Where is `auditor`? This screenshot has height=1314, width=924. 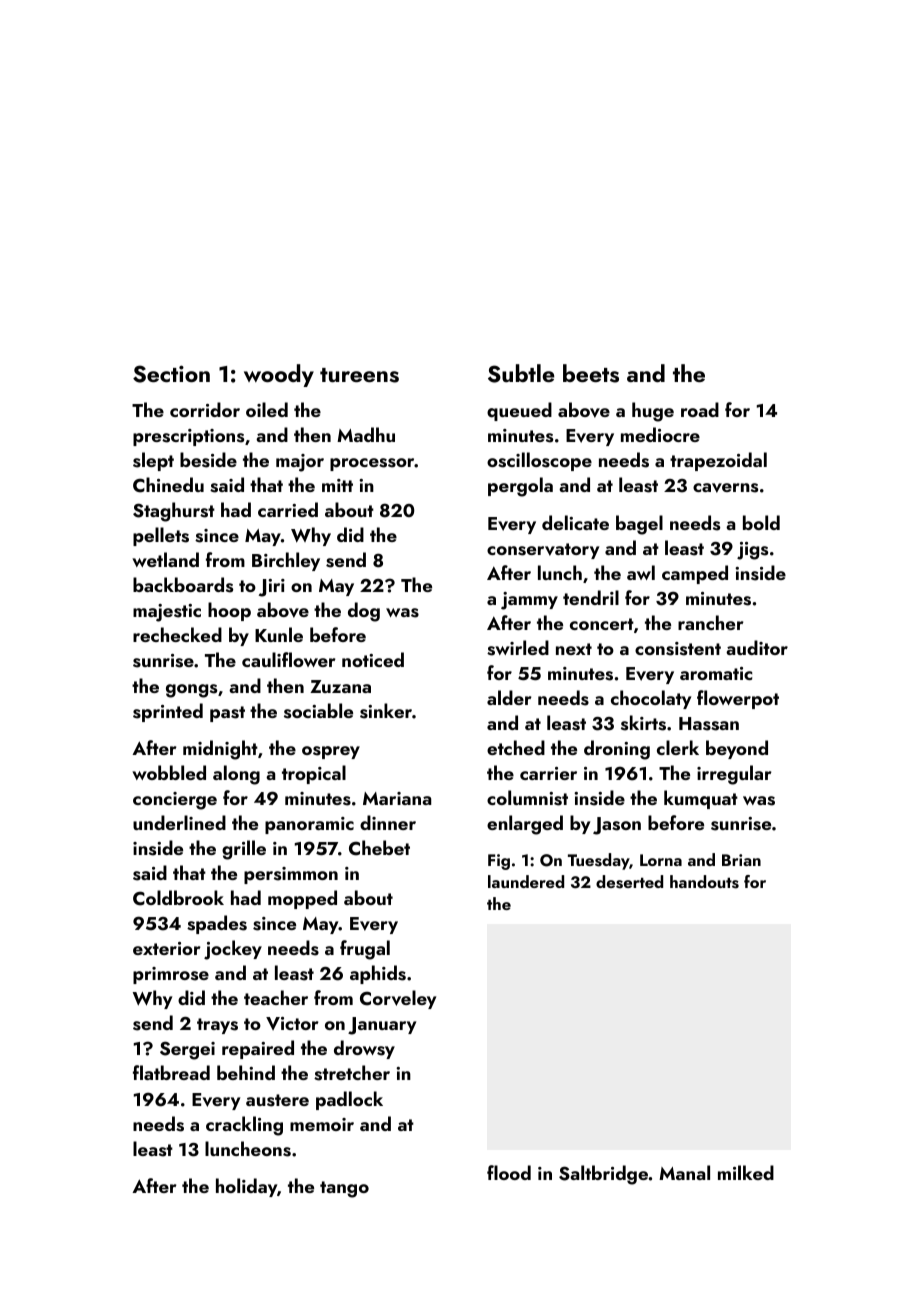
auditor is located at coordinates (757, 647).
